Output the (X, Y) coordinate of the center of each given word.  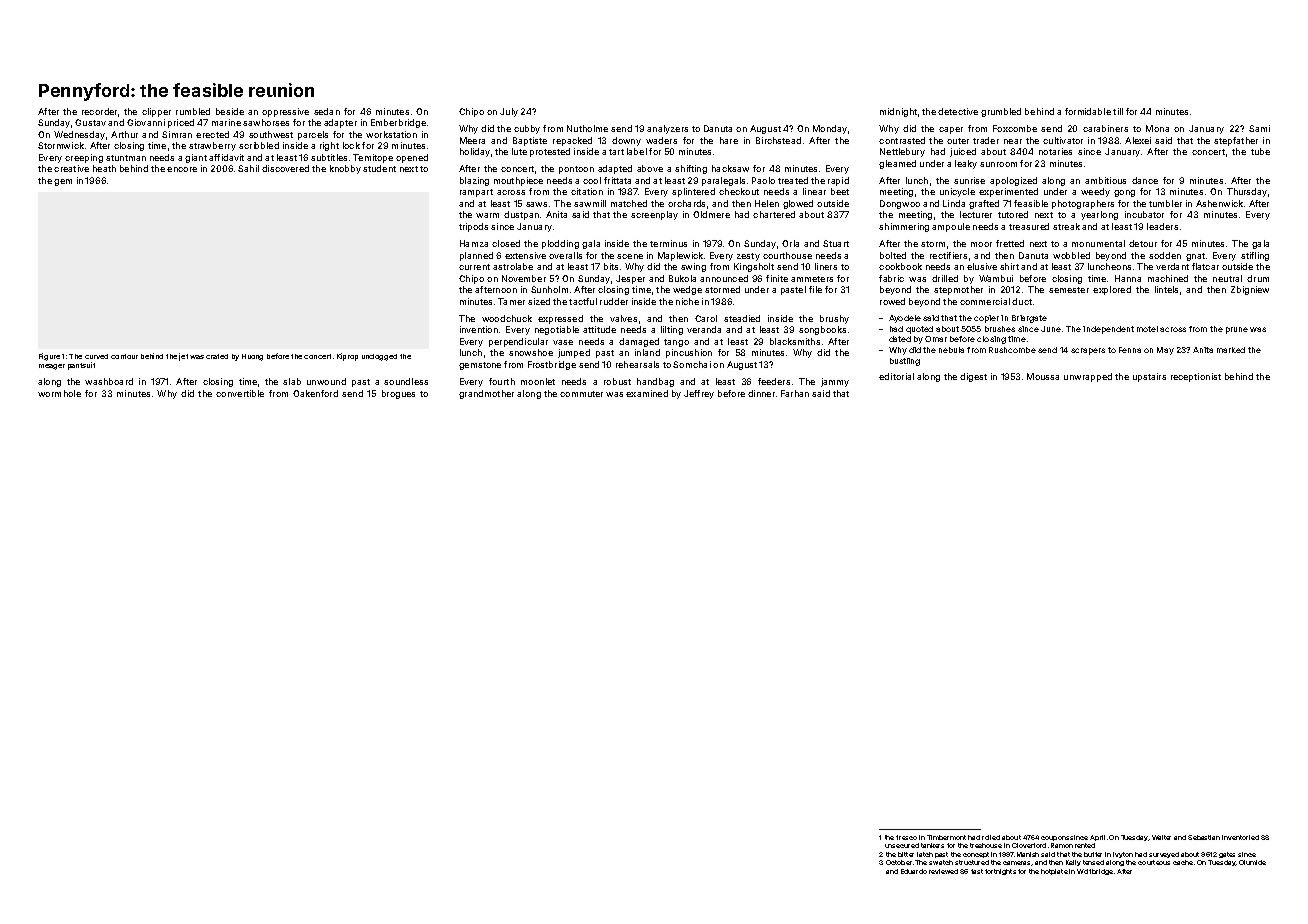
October (899, 862)
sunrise (969, 180)
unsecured (902, 845)
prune (1237, 330)
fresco (906, 837)
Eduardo (914, 871)
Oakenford (315, 393)
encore (182, 169)
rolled (991, 837)
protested (550, 152)
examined (647, 393)
